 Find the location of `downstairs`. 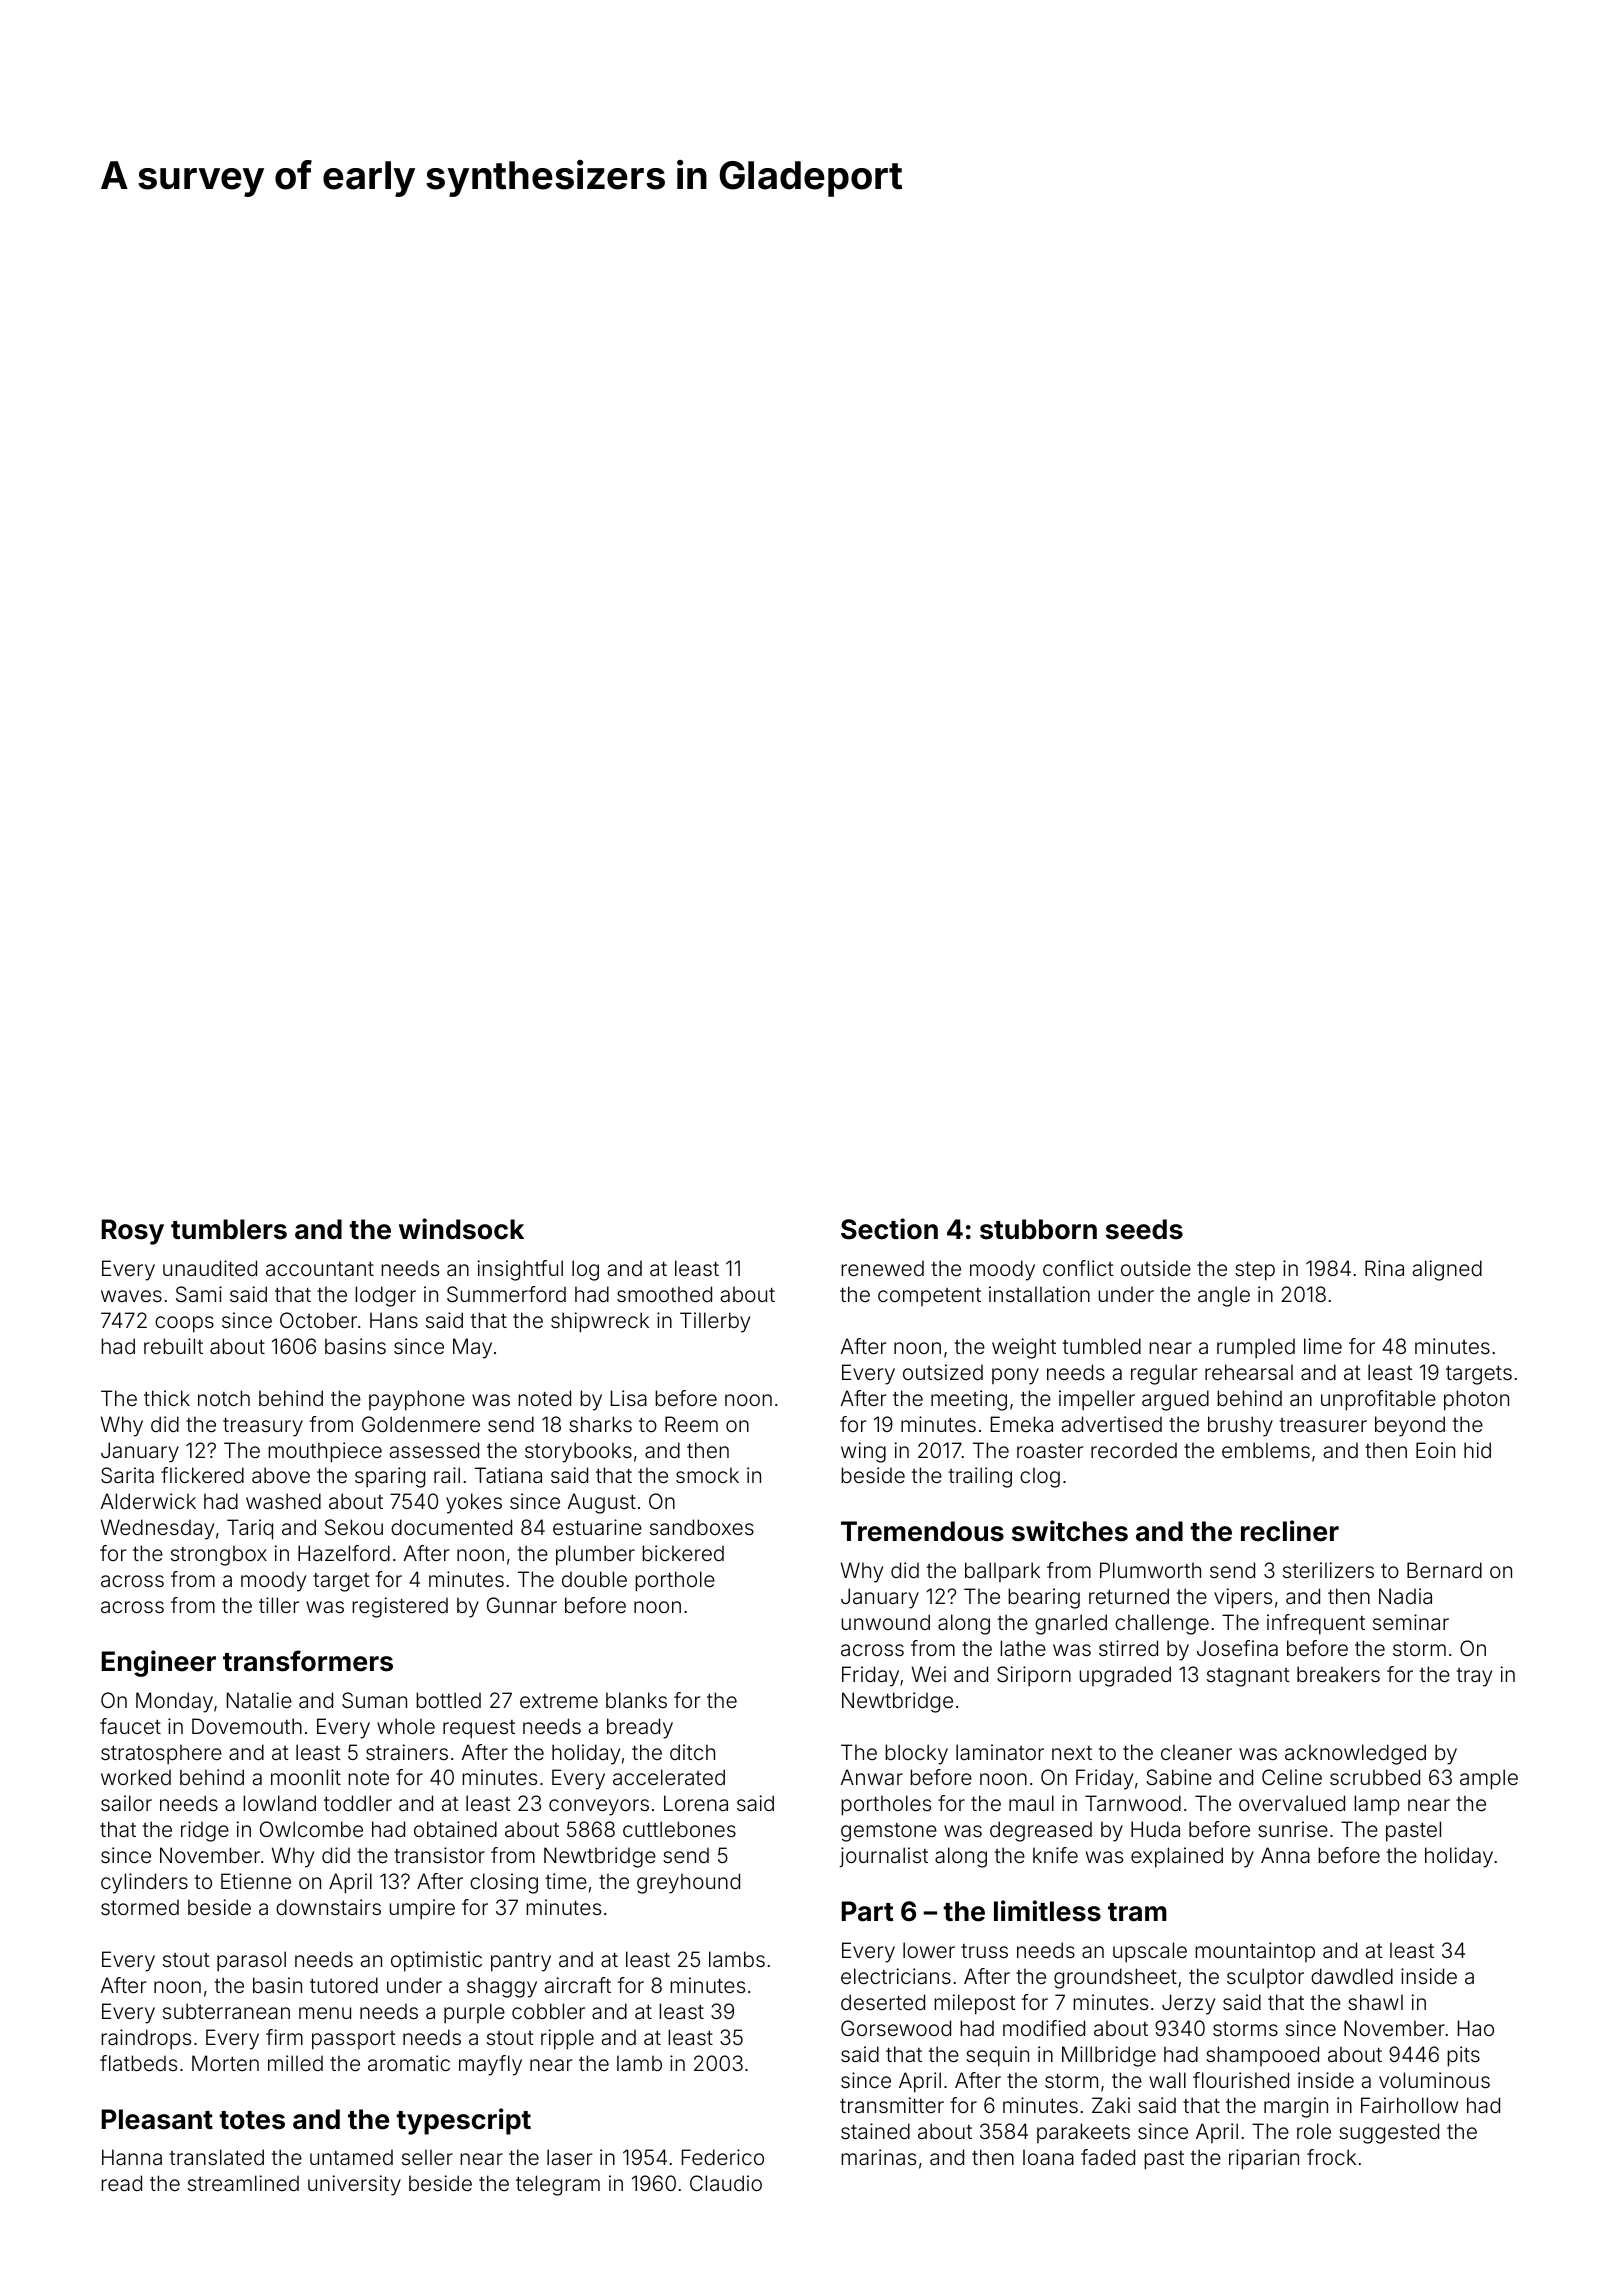

downstairs is located at coordinates (328, 1907).
